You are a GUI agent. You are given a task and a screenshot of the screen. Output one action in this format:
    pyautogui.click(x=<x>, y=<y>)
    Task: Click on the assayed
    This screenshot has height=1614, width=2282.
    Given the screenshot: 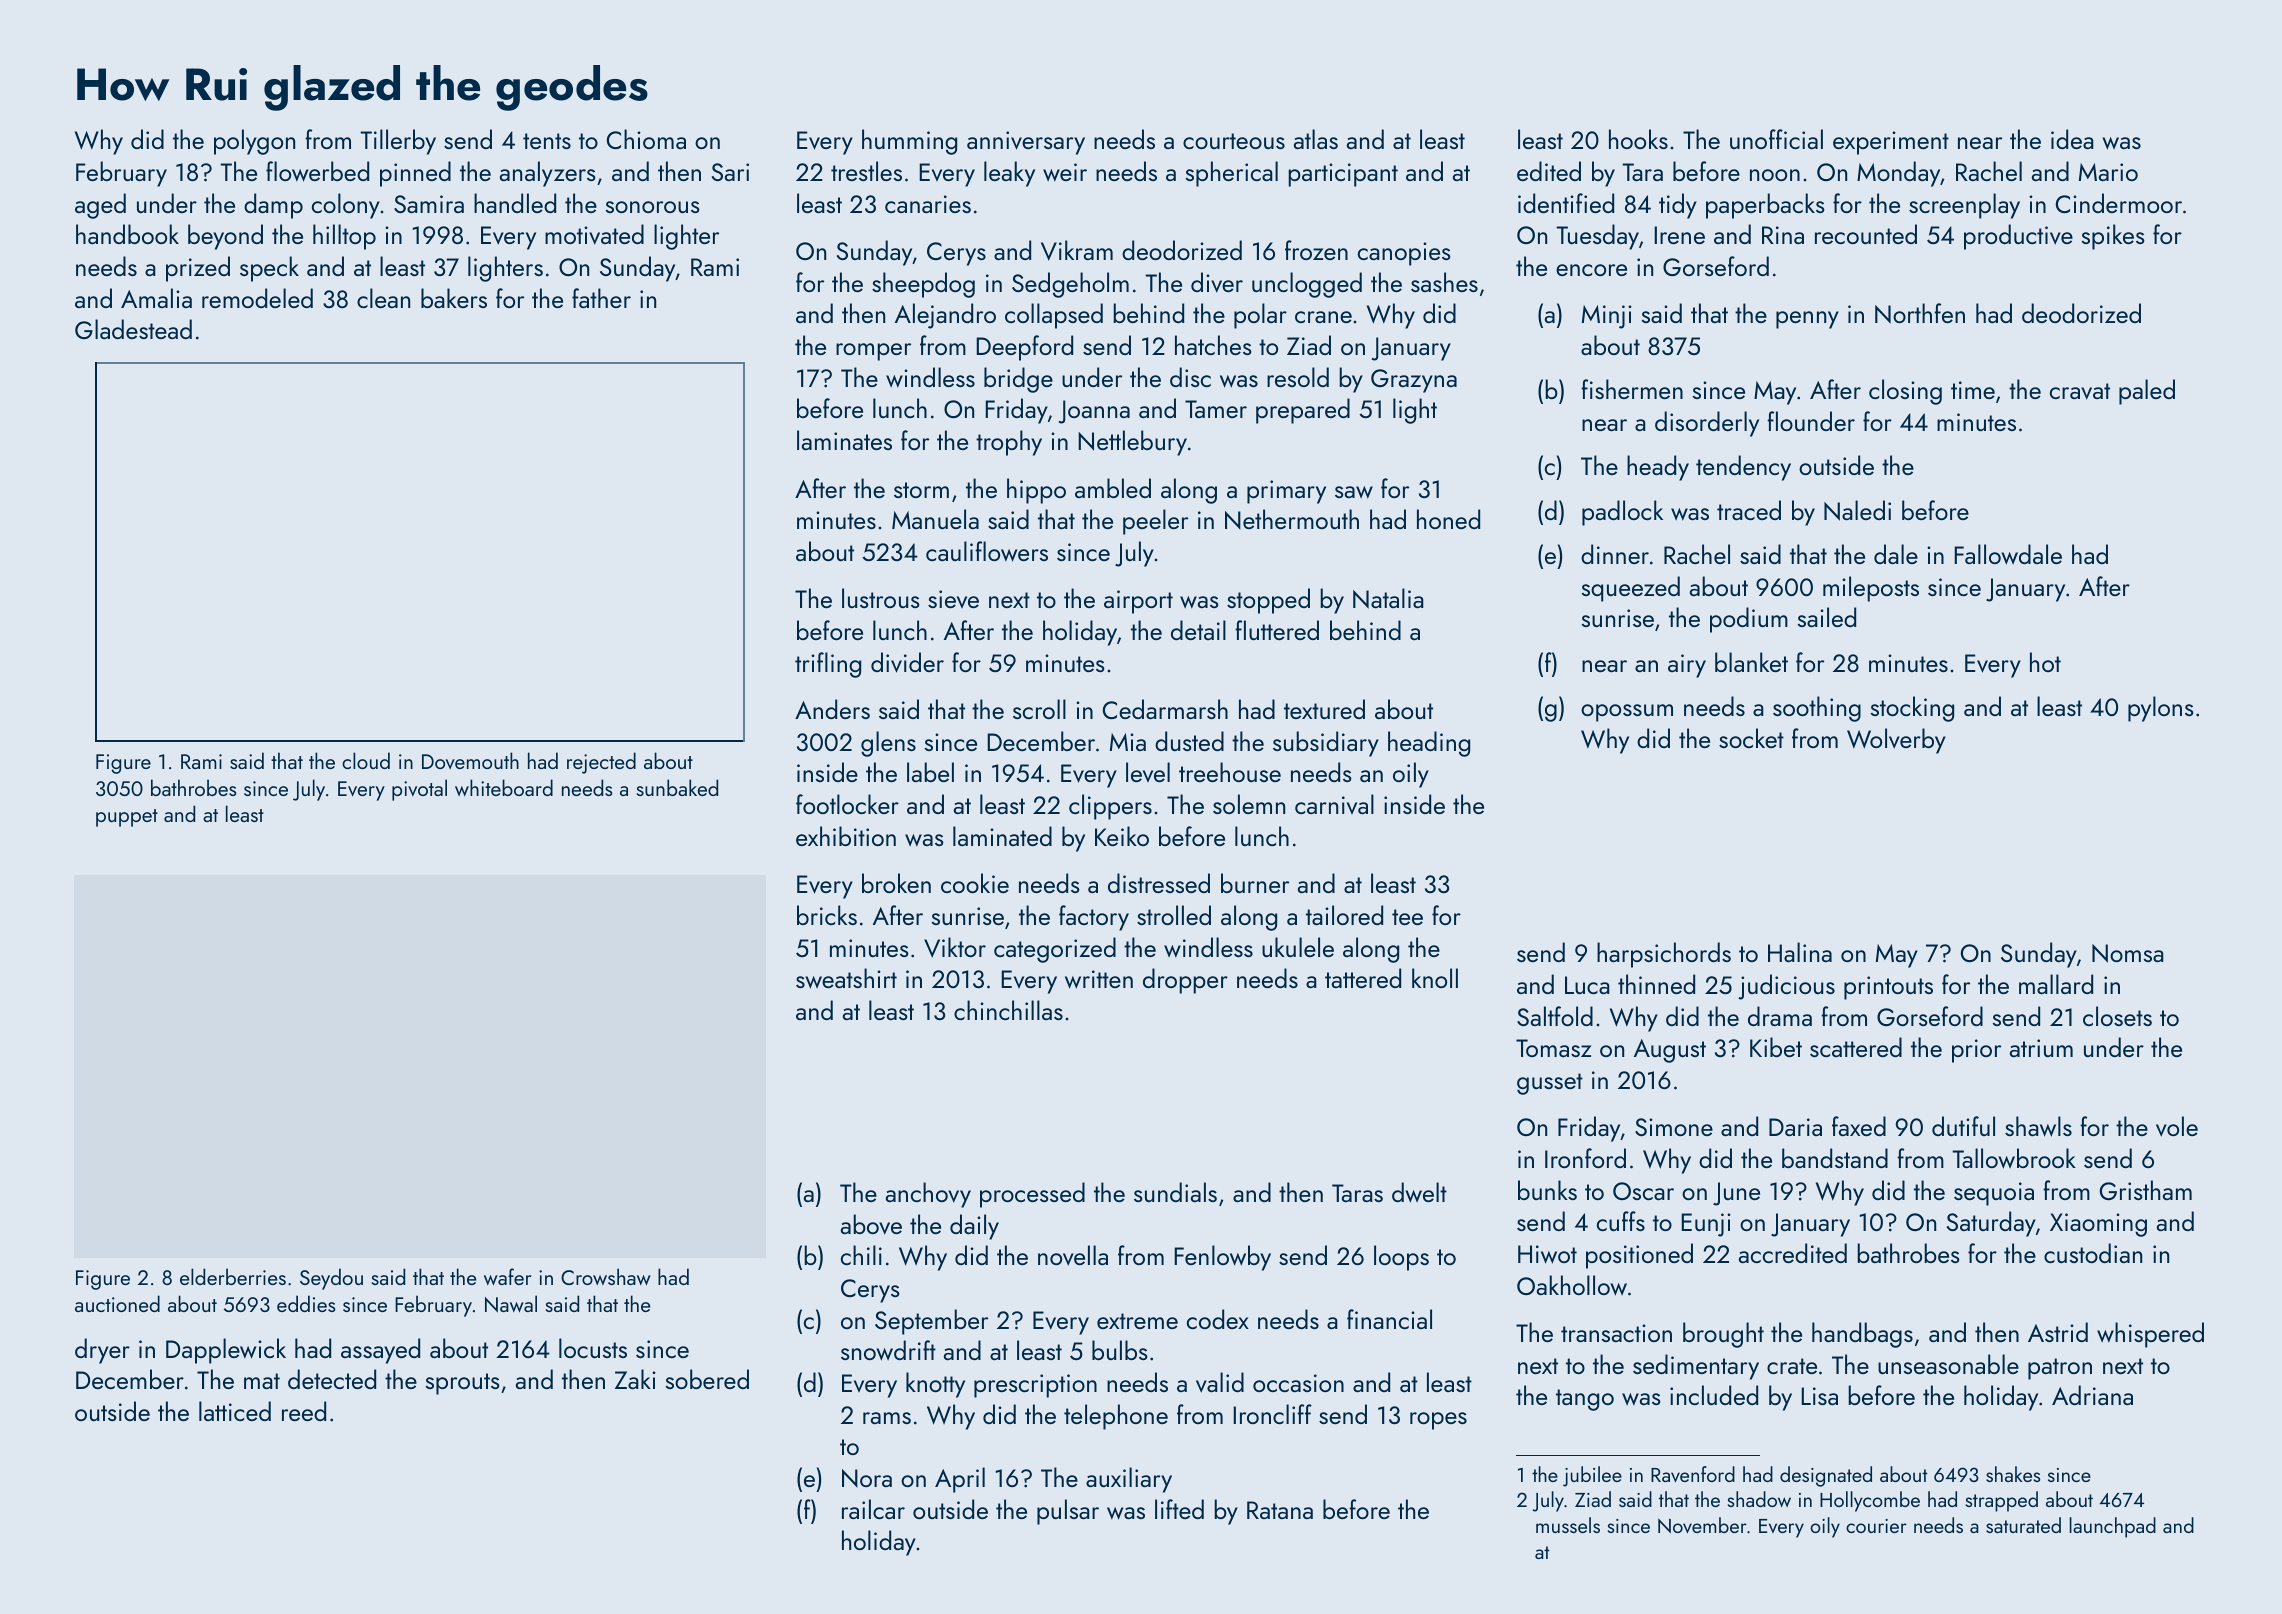 What is the action you would take?
    pyautogui.click(x=380, y=1351)
